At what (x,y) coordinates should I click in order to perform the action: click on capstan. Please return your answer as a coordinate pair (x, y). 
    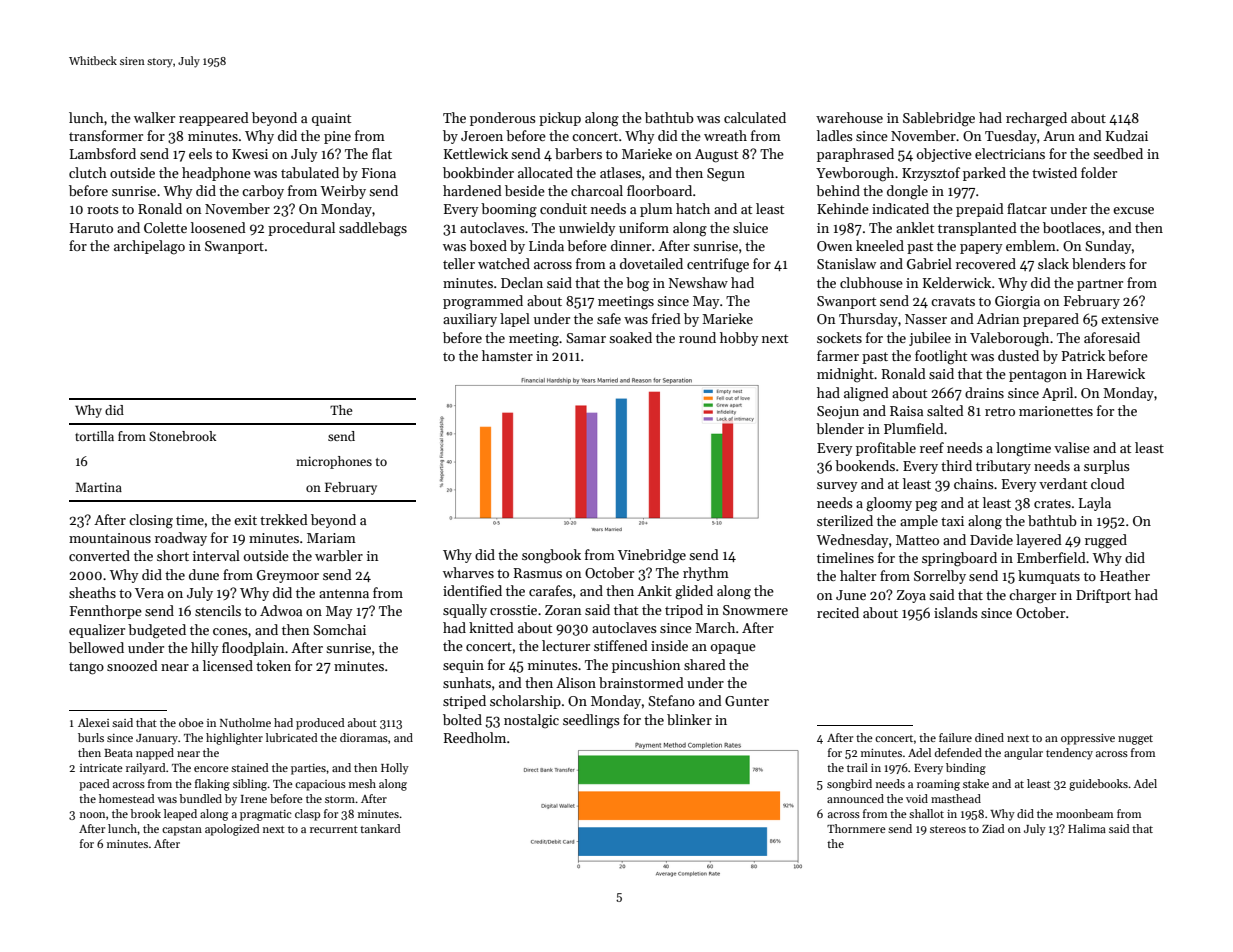
    Looking at the image, I should click on (182, 831).
